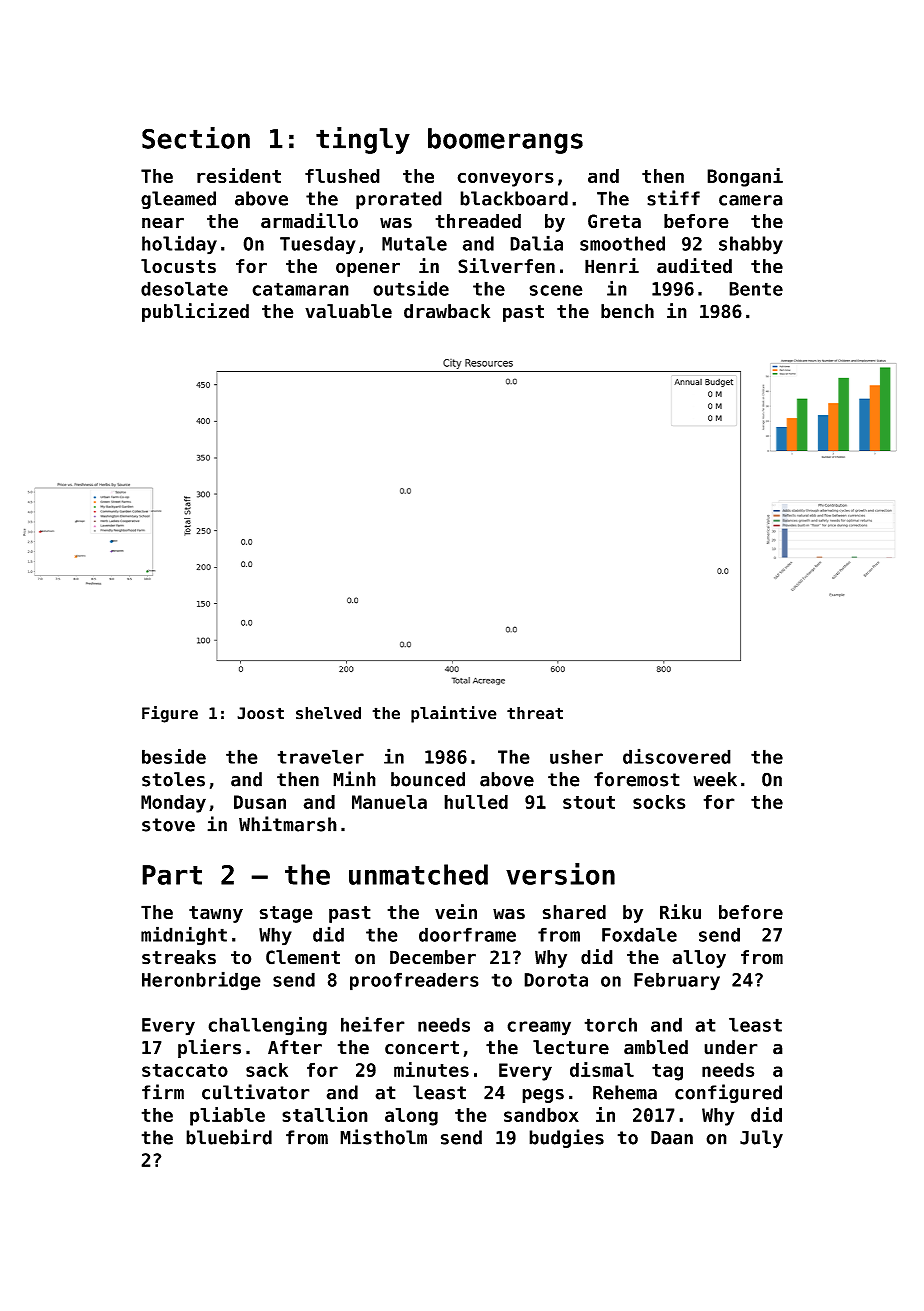 This screenshot has height=1311, width=924. What do you see at coordinates (389, 802) in the screenshot?
I see `Manuela` at bounding box center [389, 802].
